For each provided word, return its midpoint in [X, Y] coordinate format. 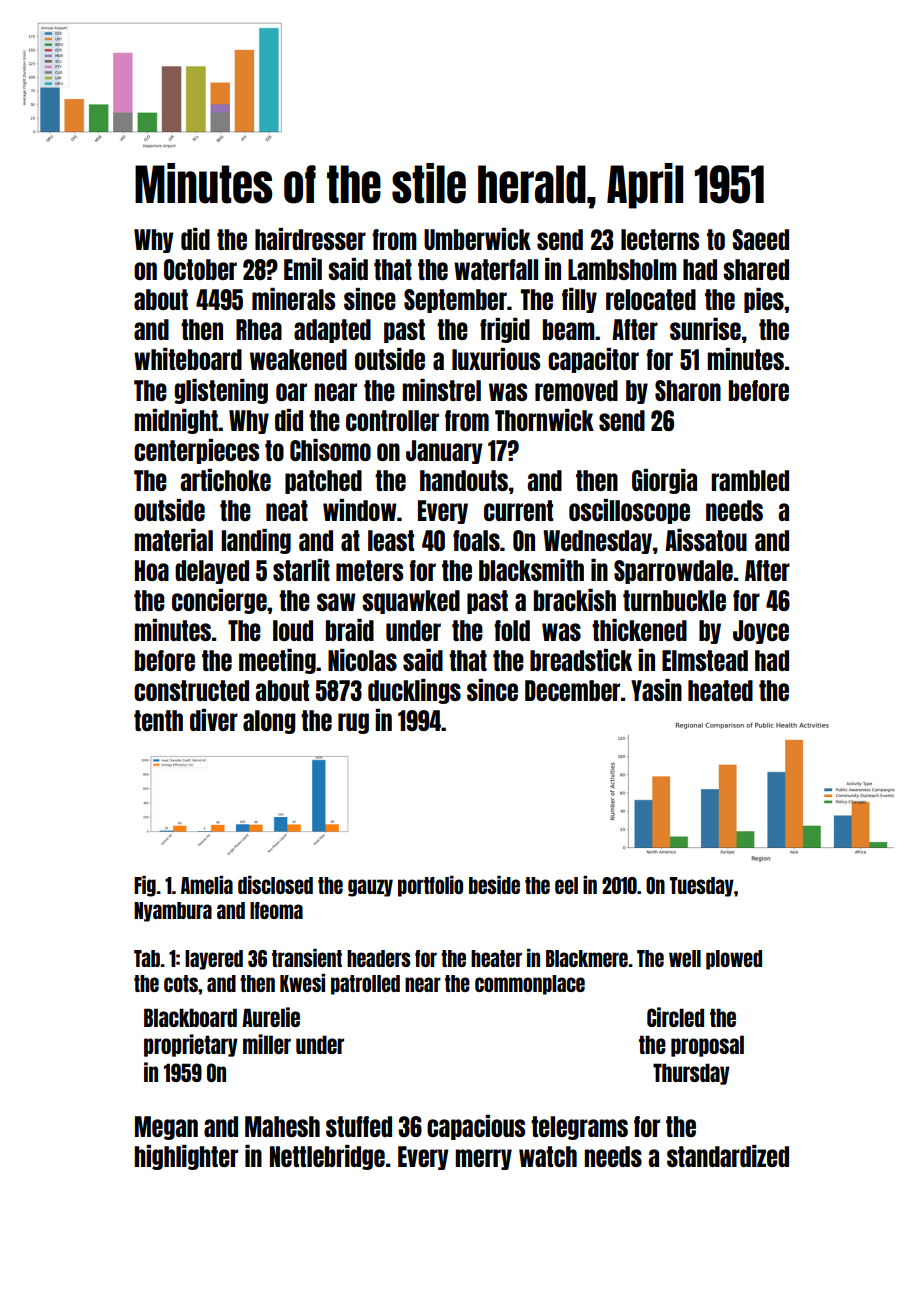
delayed [212, 572]
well [685, 958]
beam [569, 329]
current [518, 510]
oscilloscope [629, 511]
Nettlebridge [327, 1157]
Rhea [259, 329]
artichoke [225, 480]
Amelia [207, 885]
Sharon [688, 390]
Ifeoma [276, 910]
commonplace [530, 985]
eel [566, 885]
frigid [505, 330]
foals [476, 540]
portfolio [430, 886]
